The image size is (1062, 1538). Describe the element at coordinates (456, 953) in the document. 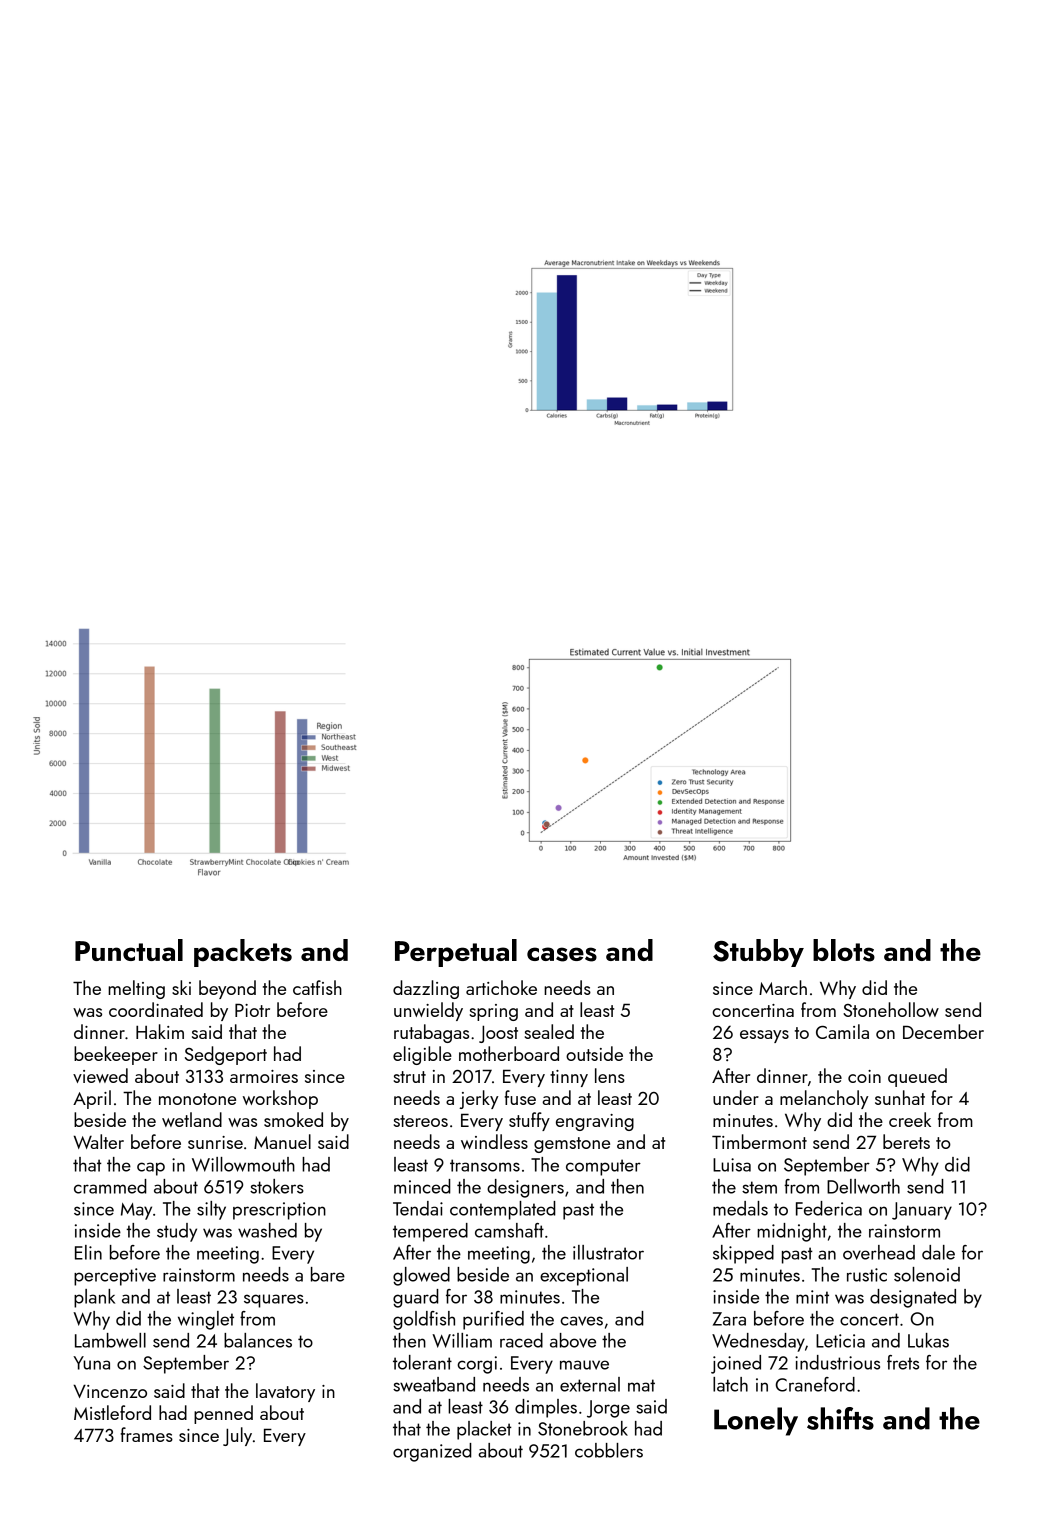

I see `Perpetual` at that location.
